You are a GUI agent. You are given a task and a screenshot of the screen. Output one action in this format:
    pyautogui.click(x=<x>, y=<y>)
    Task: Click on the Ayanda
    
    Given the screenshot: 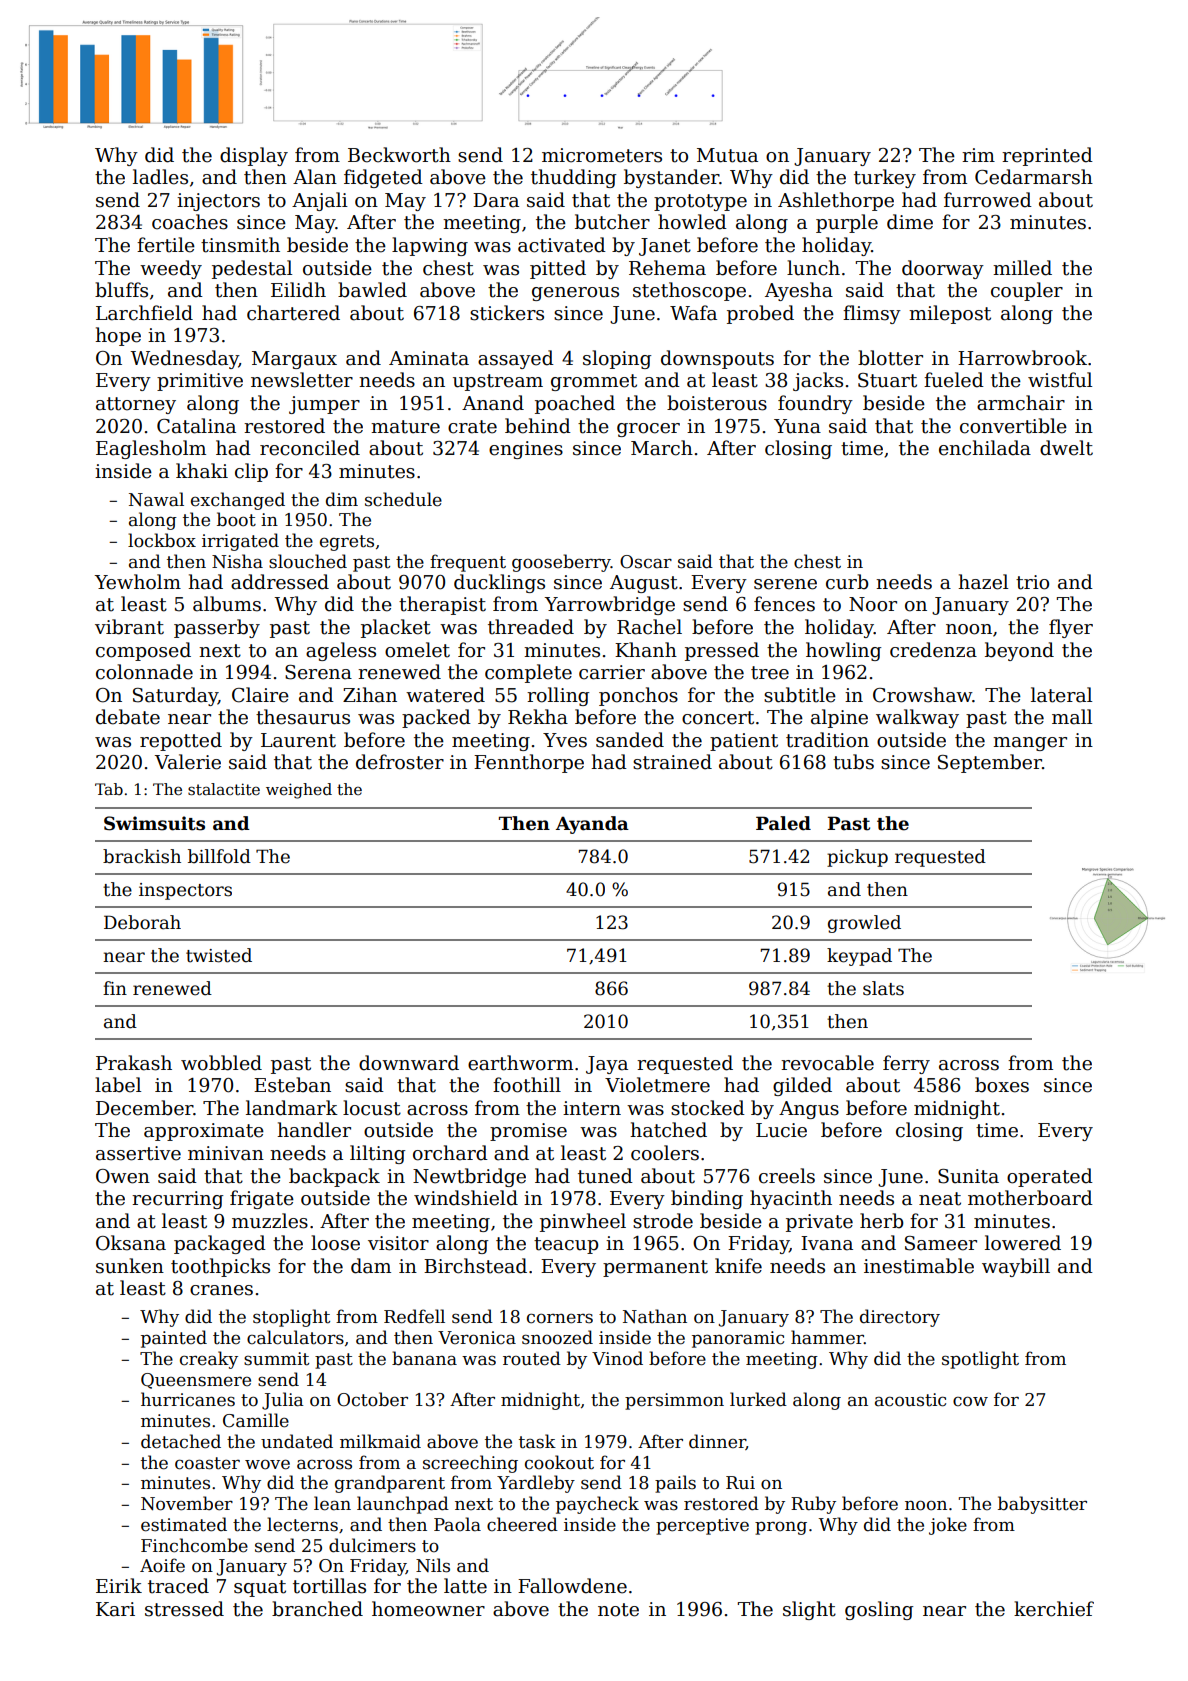 What is the action you would take?
    pyautogui.click(x=592, y=825)
